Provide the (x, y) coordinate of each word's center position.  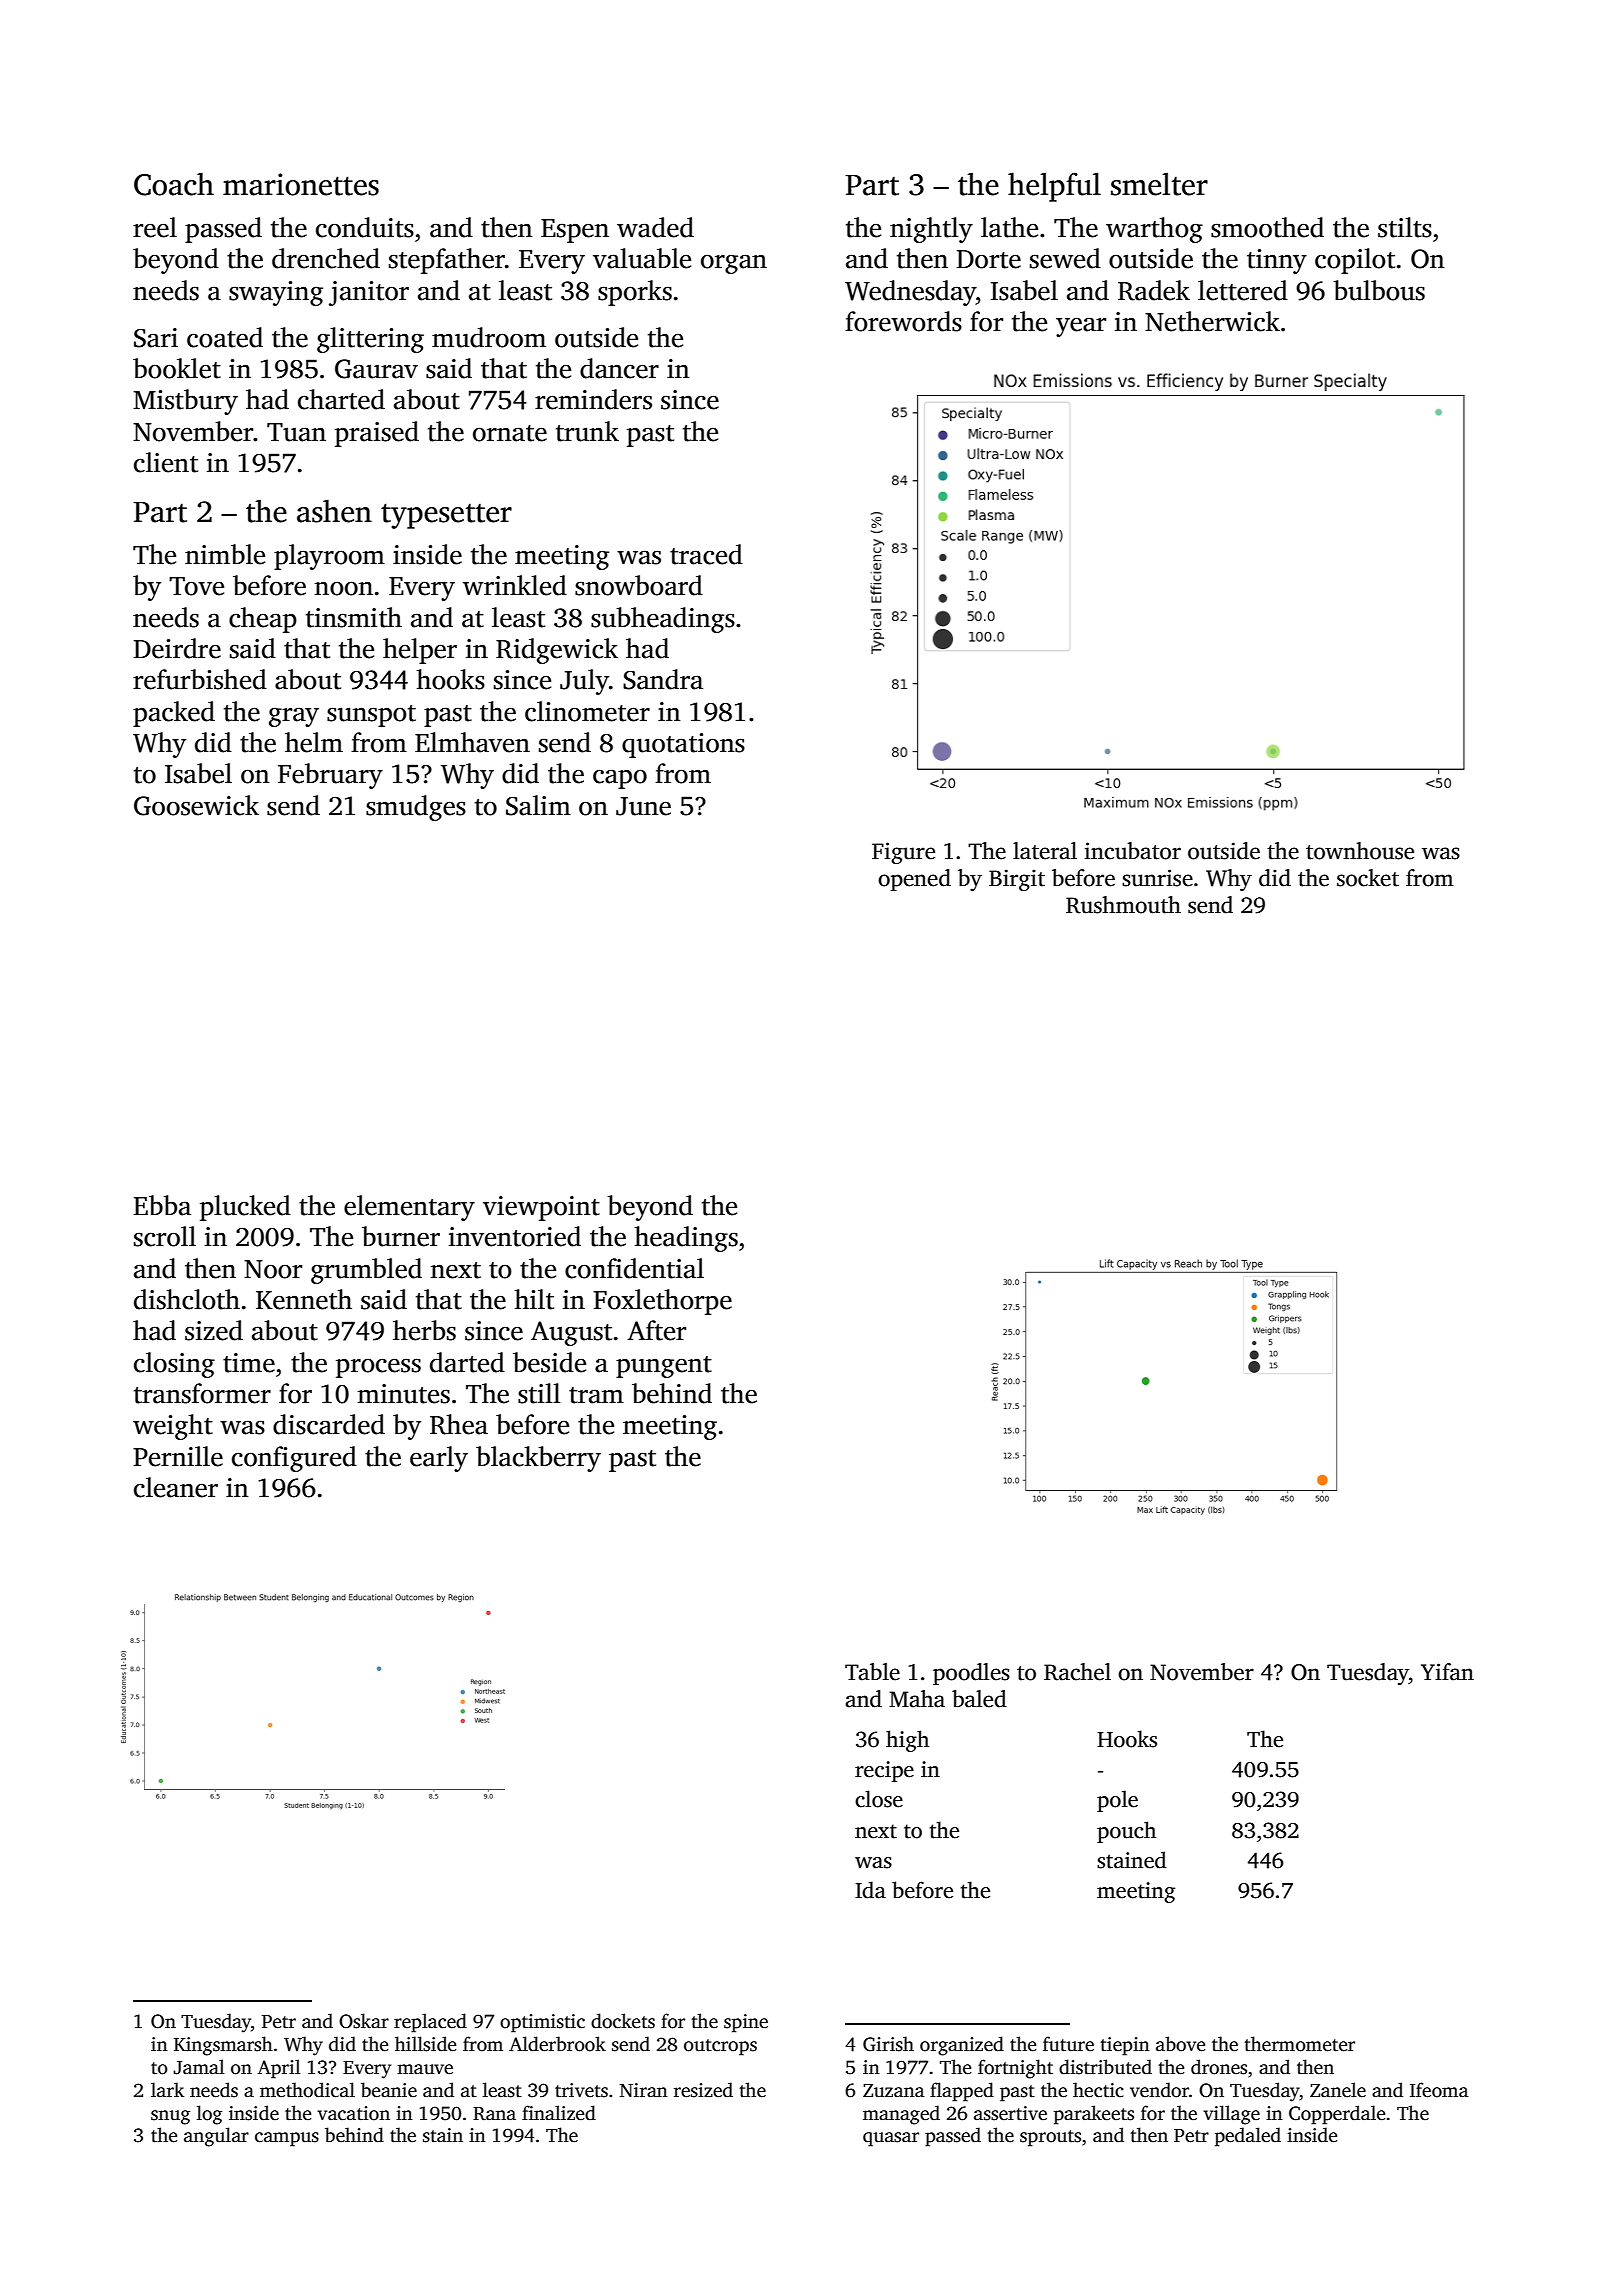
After (656, 1330)
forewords (903, 321)
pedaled (1248, 2137)
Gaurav (376, 369)
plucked (245, 1208)
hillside (426, 2044)
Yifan (1447, 1672)
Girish (888, 2044)
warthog (1154, 230)
